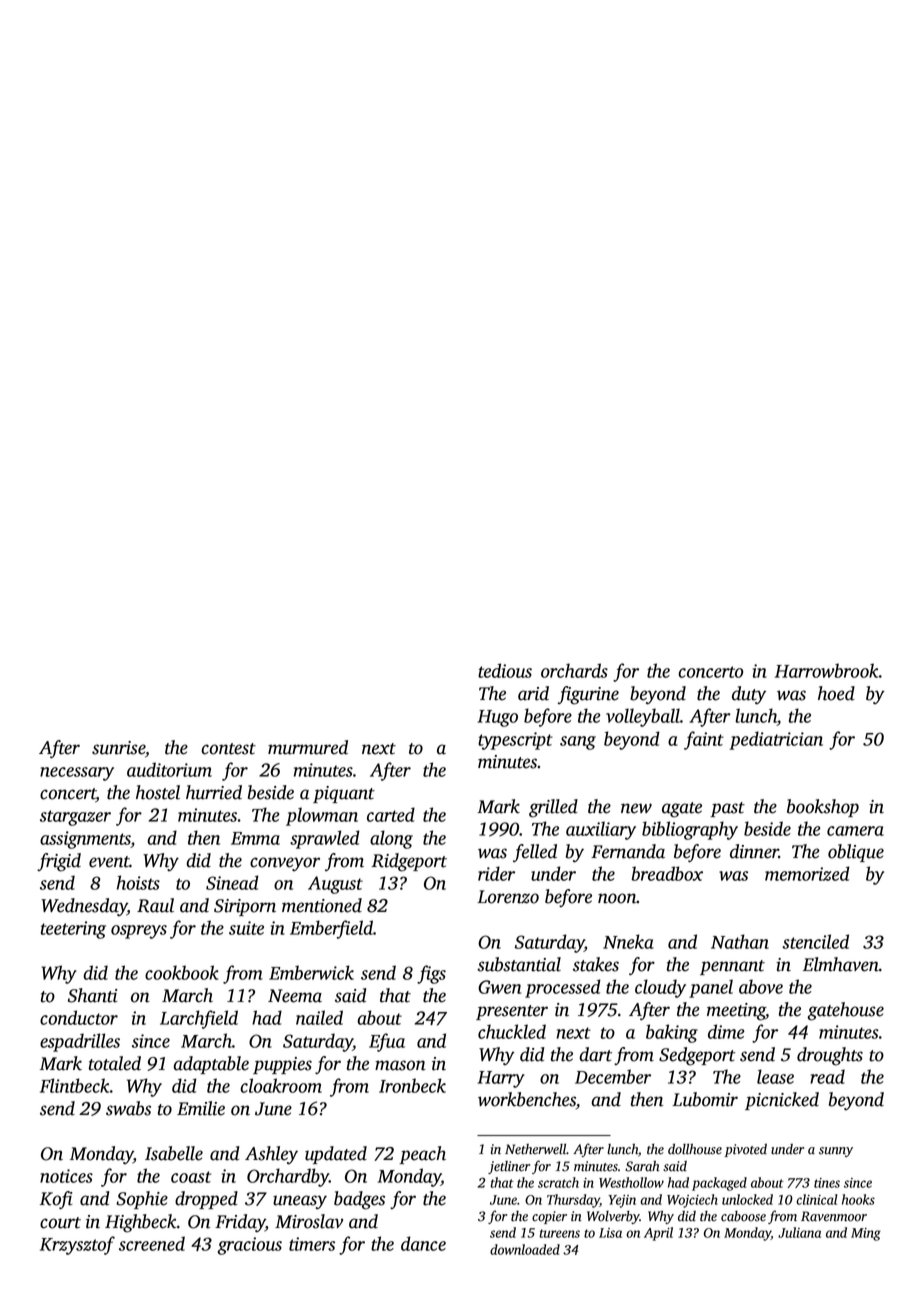 Image resolution: width=924 pixels, height=1308 pixels. Describe the element at coordinates (308, 747) in the screenshot. I see `murmured` at that location.
